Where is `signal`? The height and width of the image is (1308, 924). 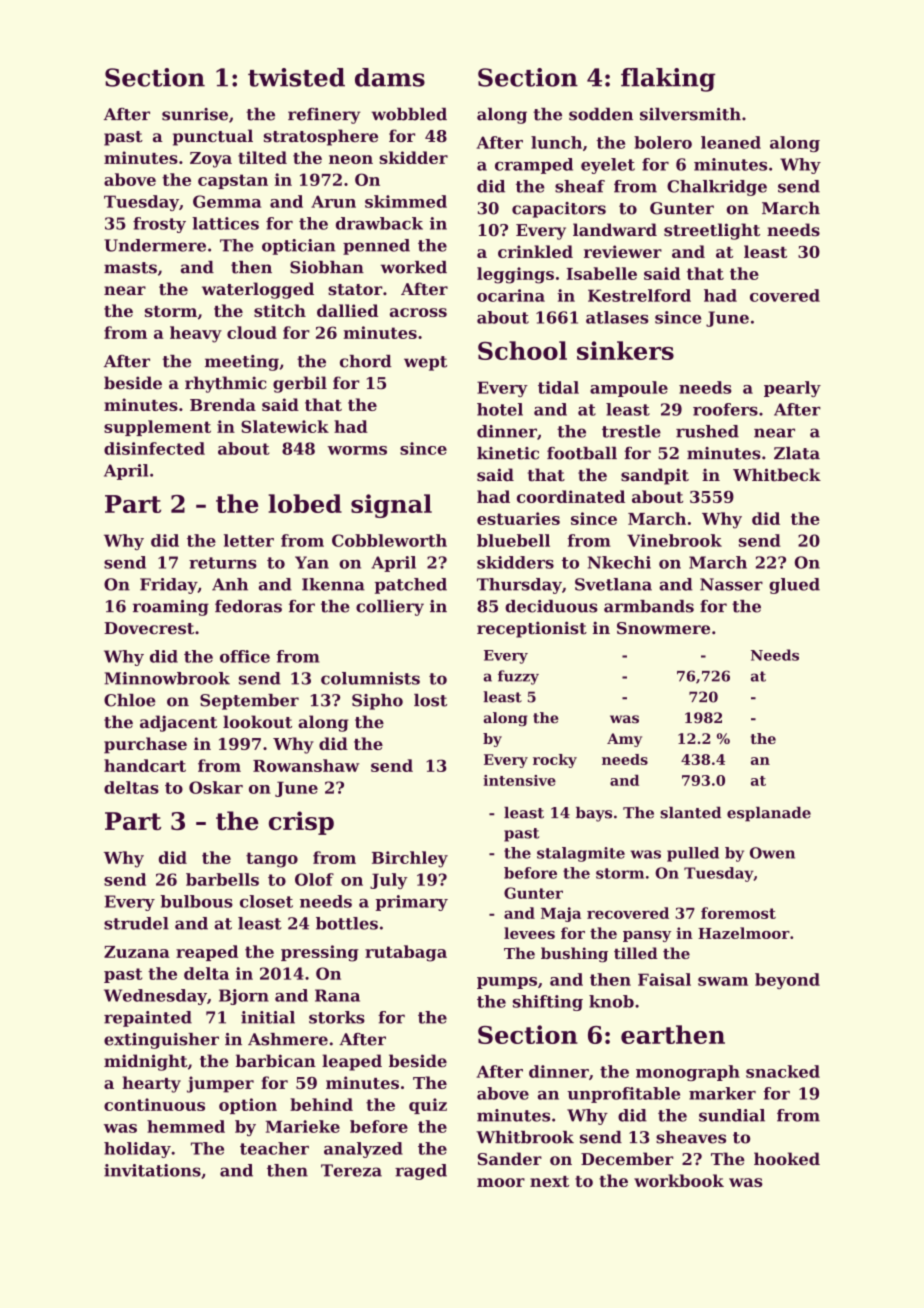
signal is located at coordinates (391, 506).
